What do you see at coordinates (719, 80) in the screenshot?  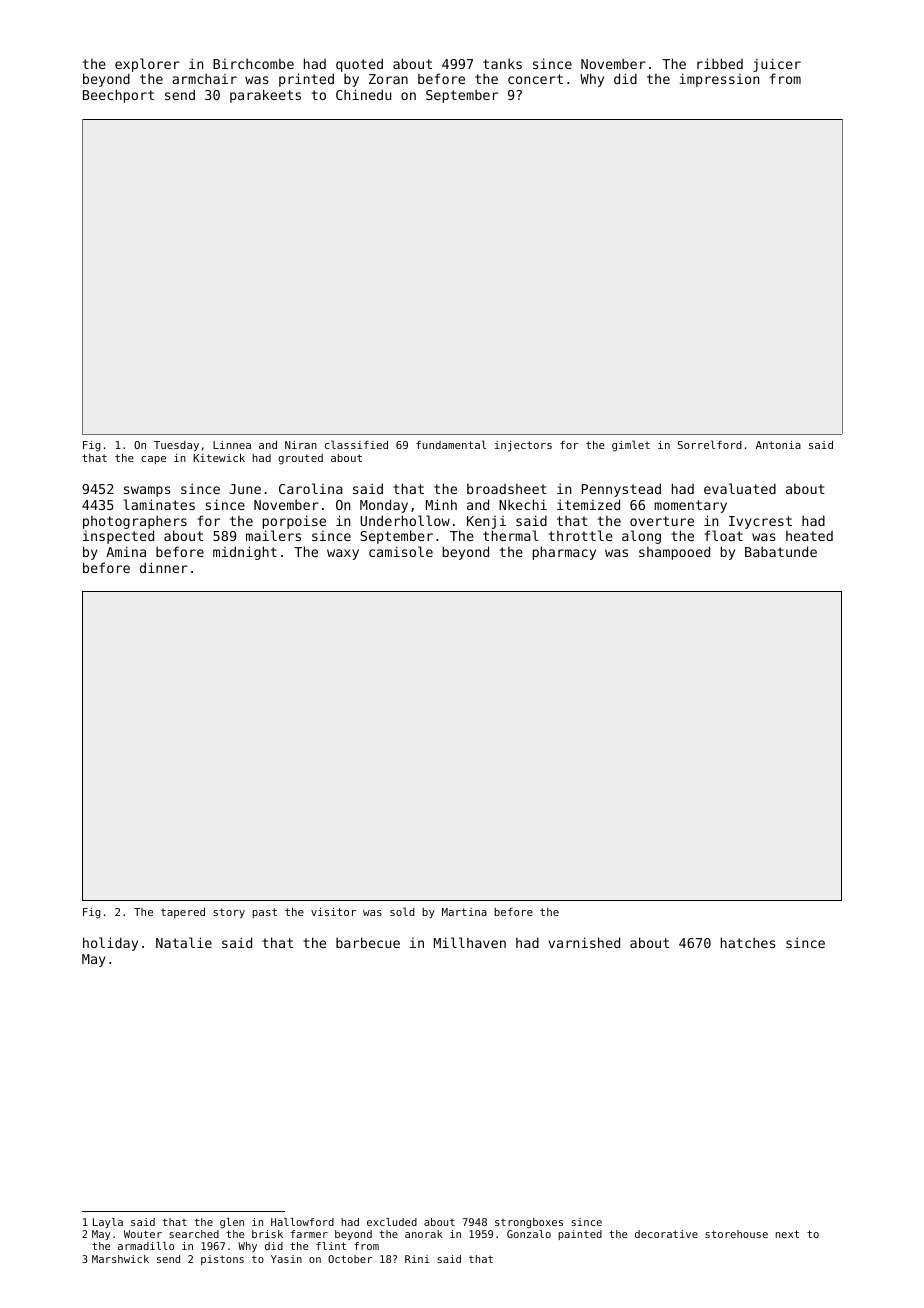 I see `impression` at bounding box center [719, 80].
